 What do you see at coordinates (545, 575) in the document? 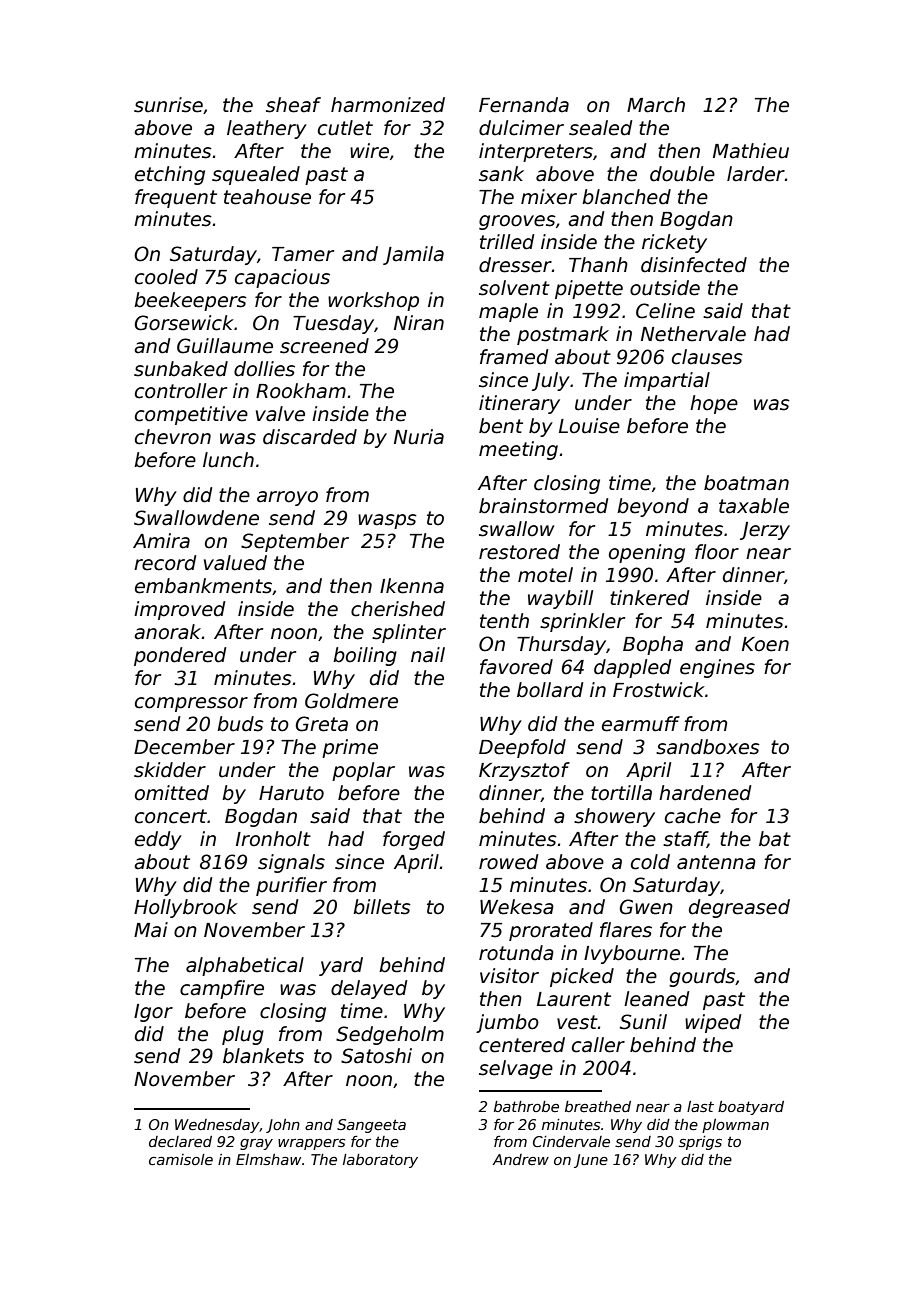
I see `motel` at bounding box center [545, 575].
